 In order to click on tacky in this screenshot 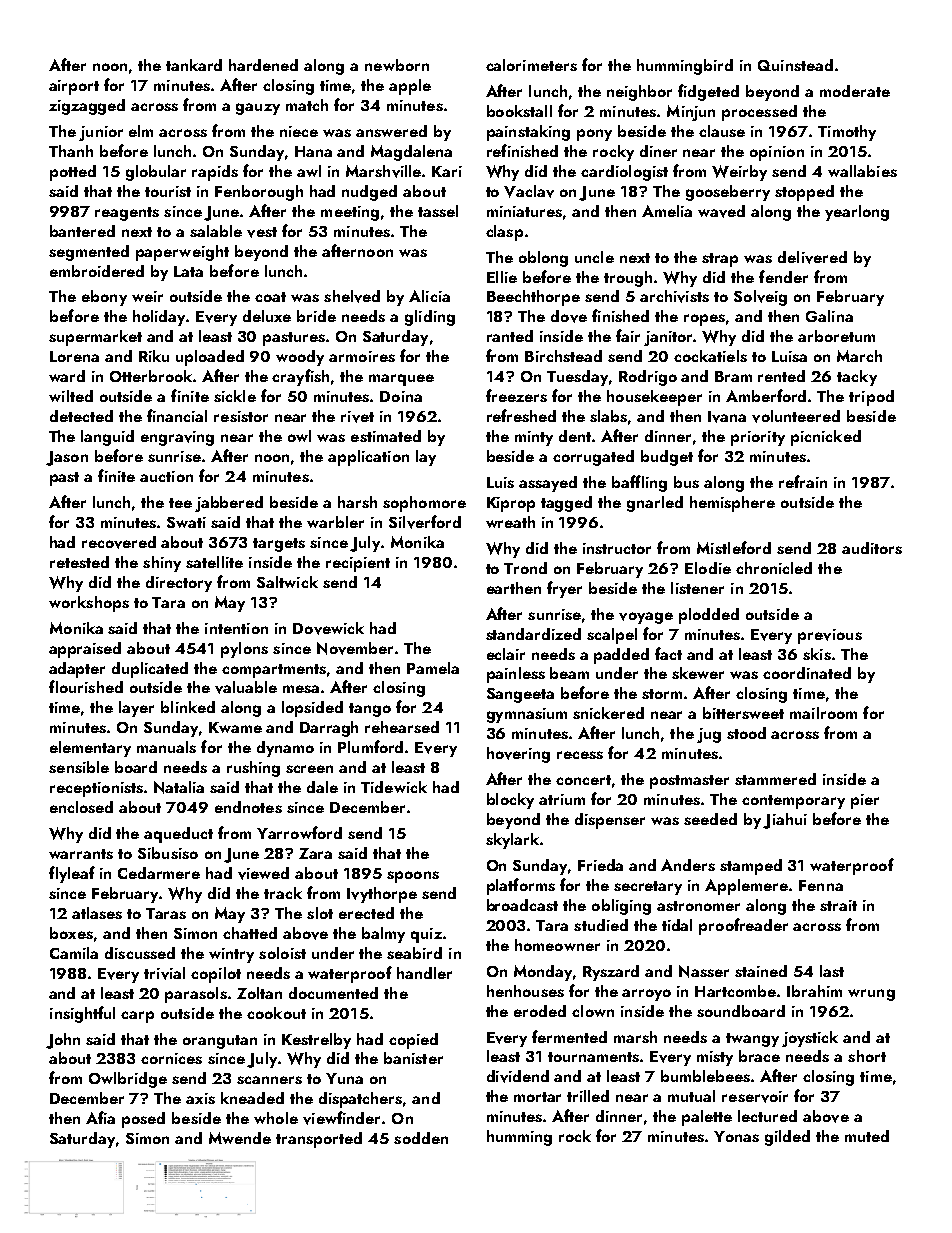, I will do `click(857, 378)`.
